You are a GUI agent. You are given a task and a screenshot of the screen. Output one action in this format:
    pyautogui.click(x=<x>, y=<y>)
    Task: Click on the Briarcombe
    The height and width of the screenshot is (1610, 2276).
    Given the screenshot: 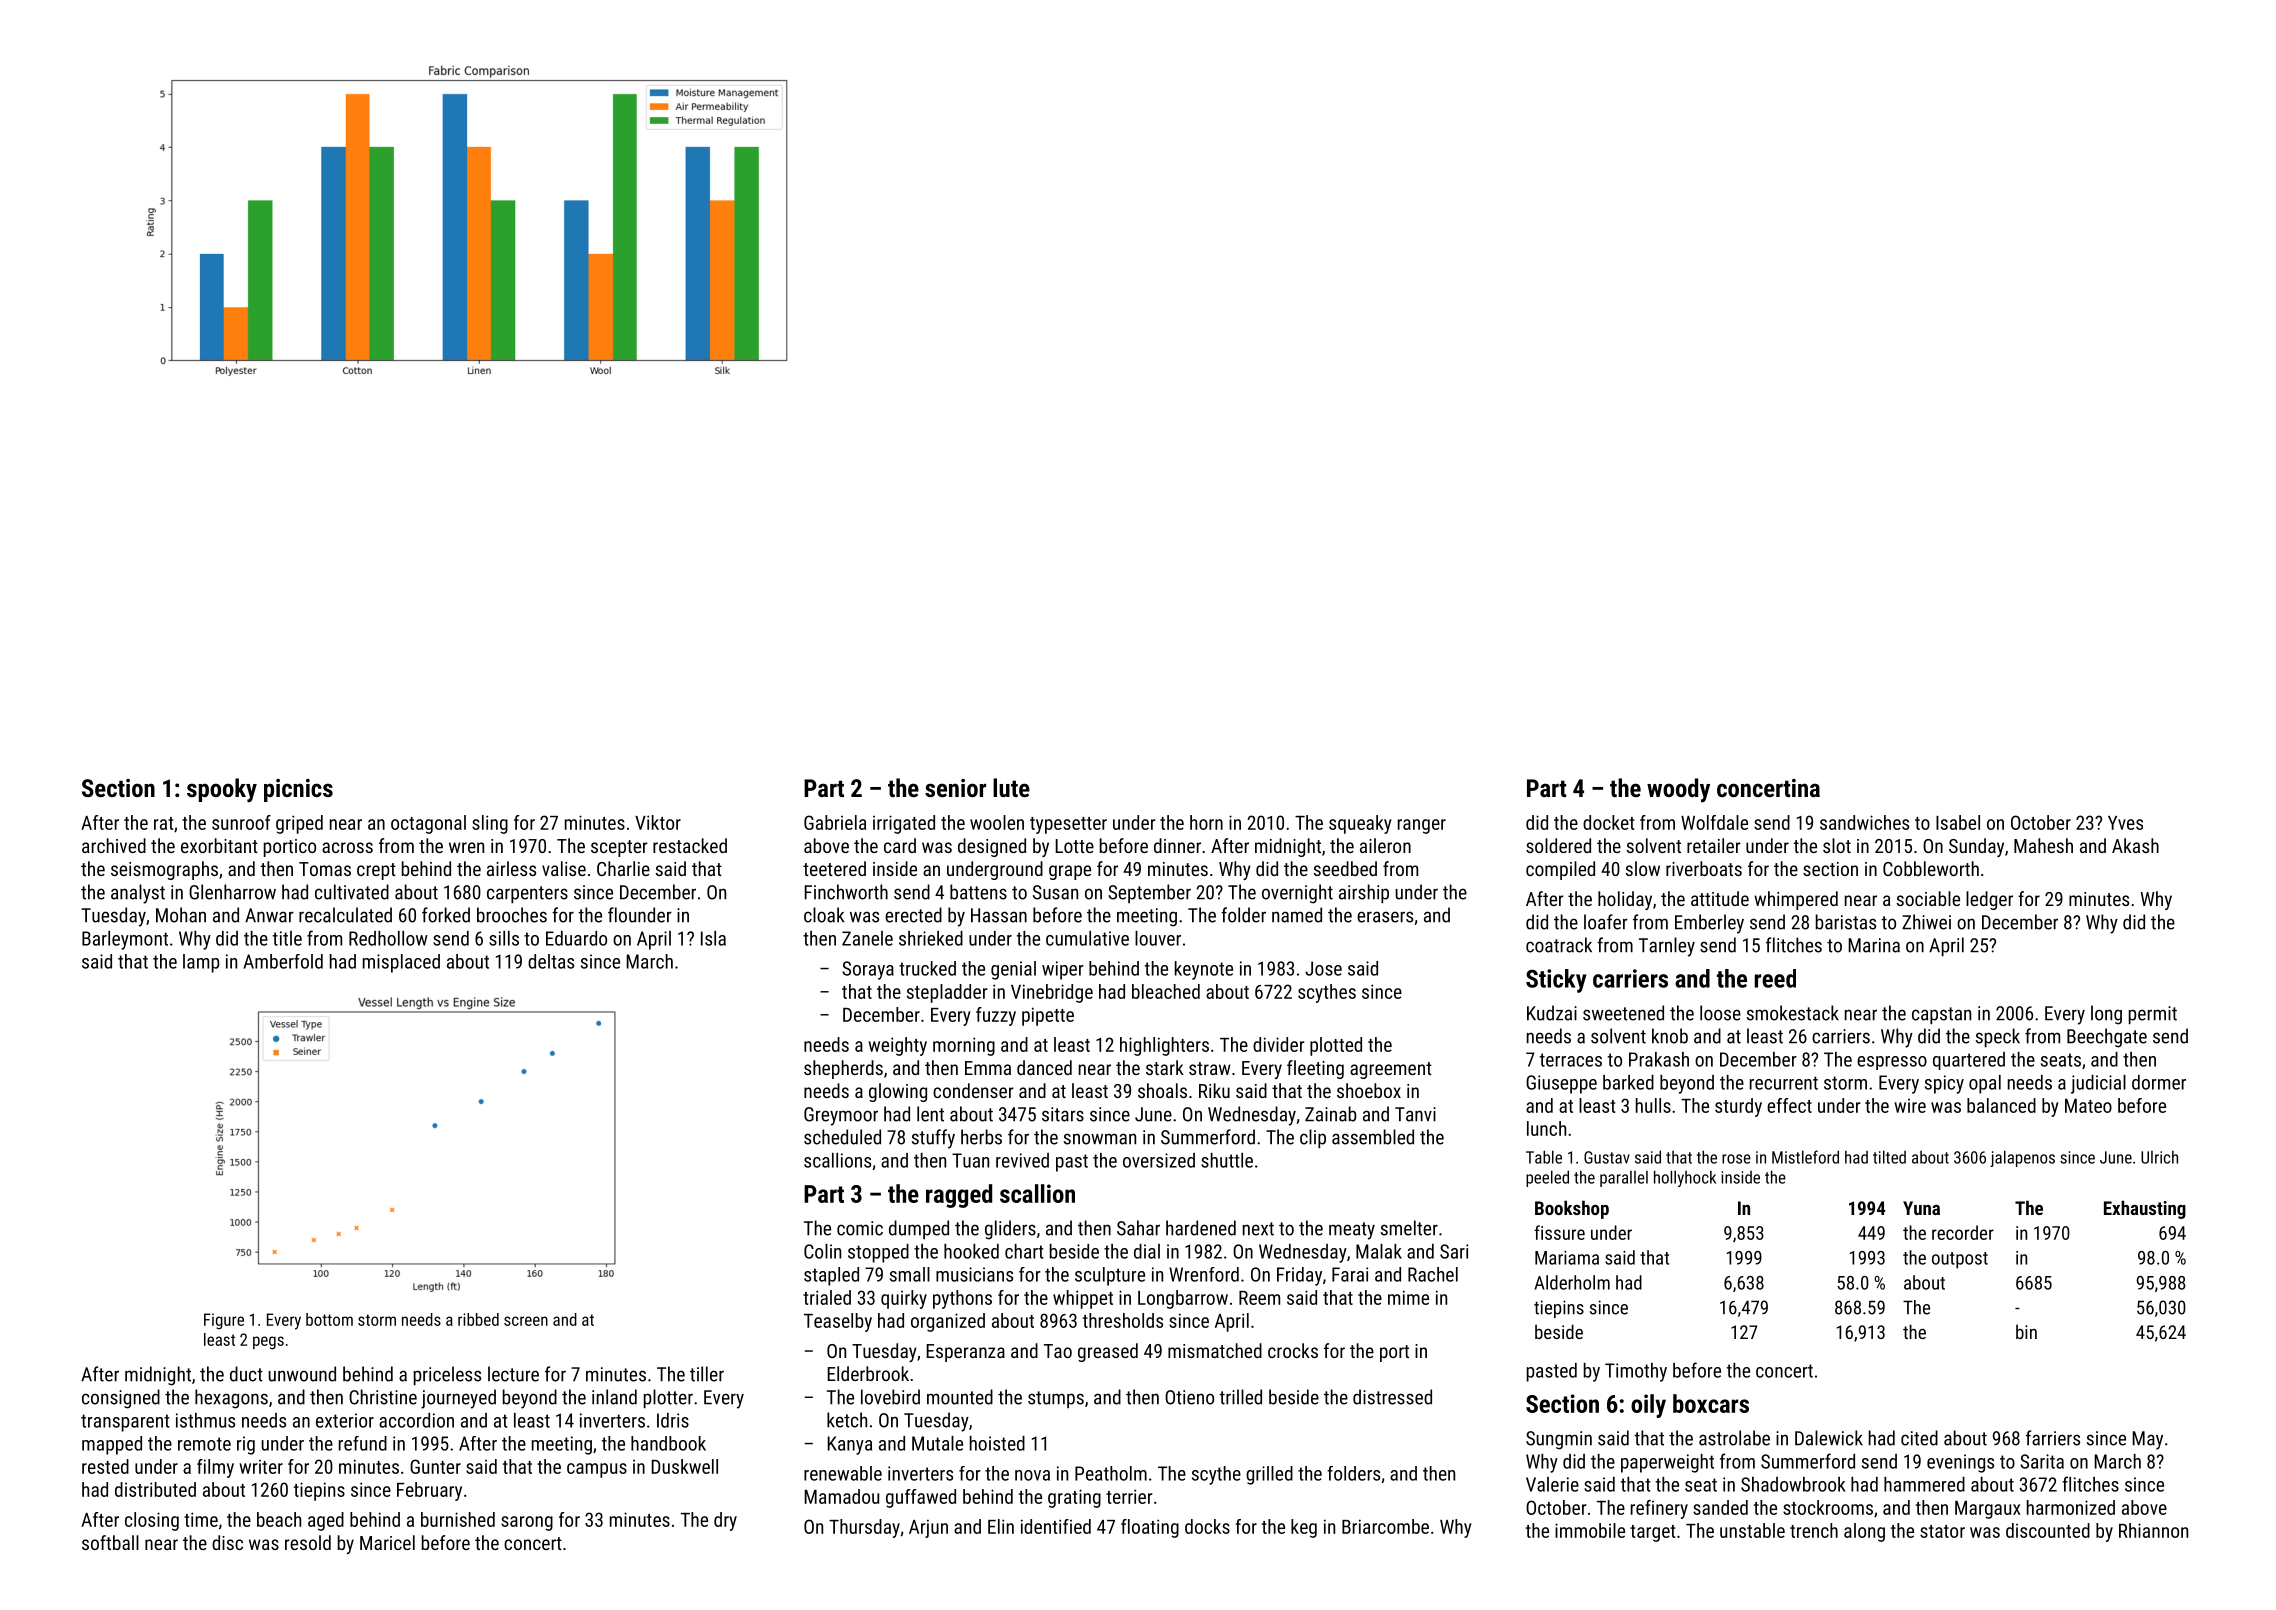 What is the action you would take?
    pyautogui.click(x=1385, y=1526)
